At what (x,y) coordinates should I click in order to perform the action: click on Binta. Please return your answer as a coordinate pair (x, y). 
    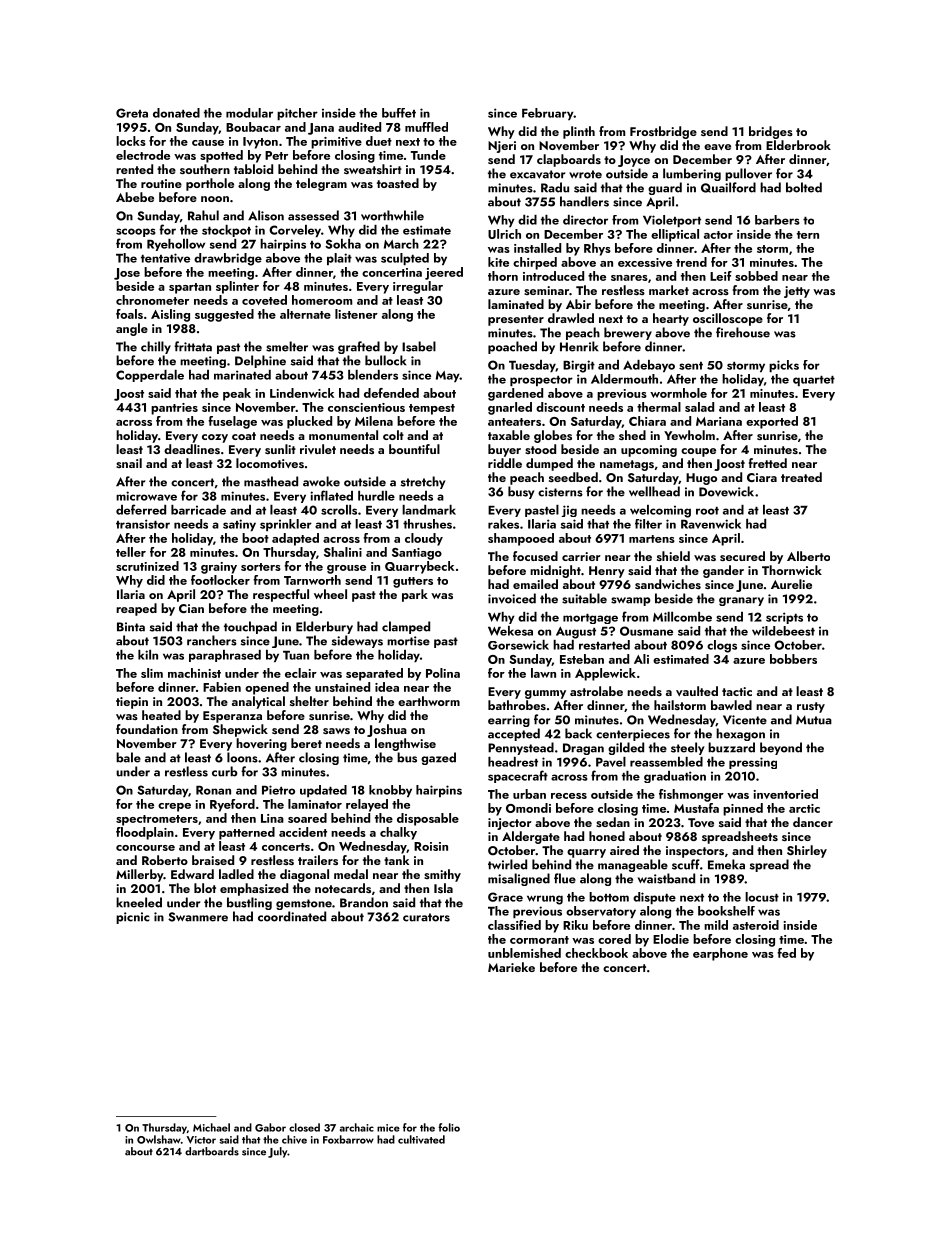
    Looking at the image, I should click on (131, 627).
